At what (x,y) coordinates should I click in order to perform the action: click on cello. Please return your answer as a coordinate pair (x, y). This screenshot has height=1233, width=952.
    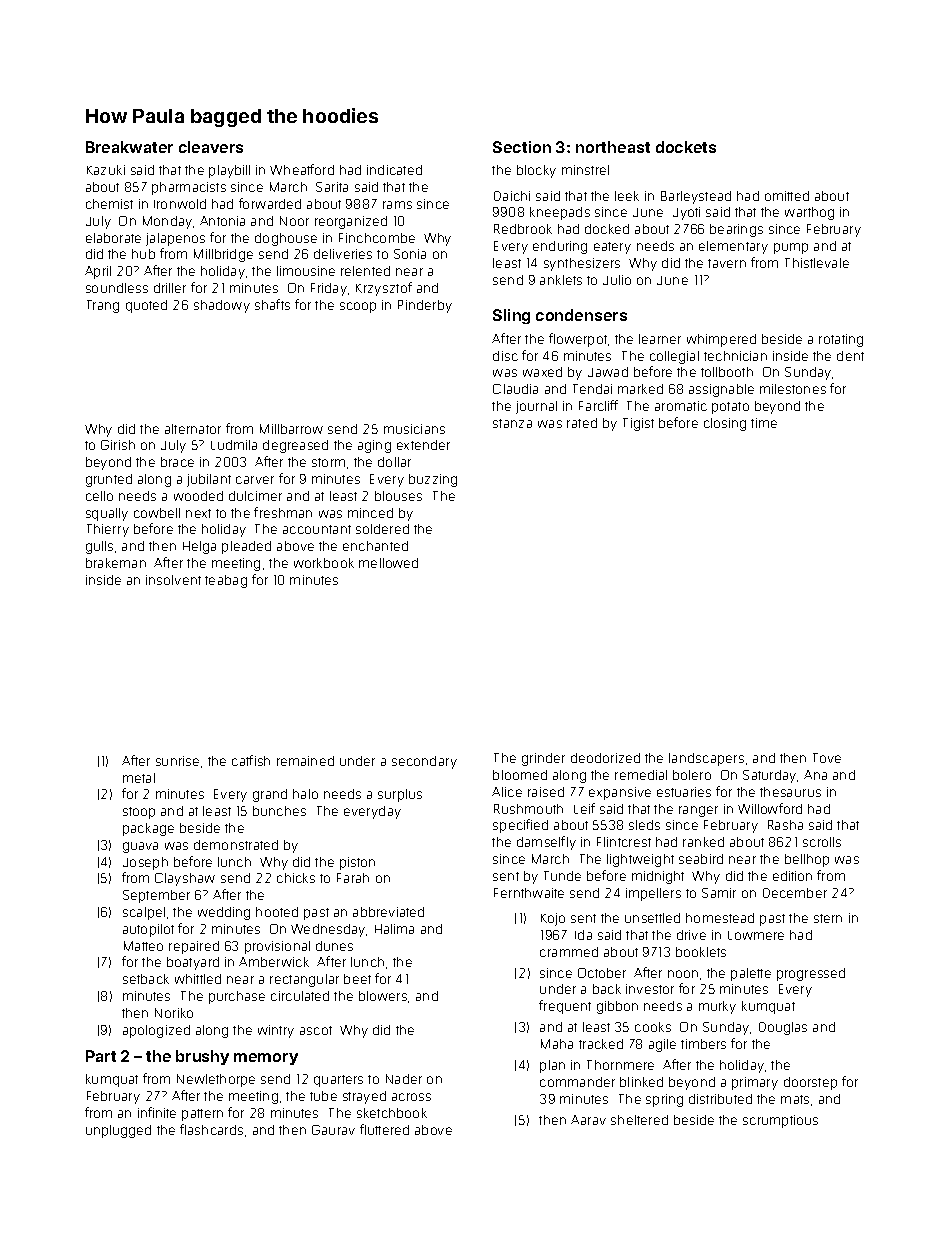
    Looking at the image, I should click on (99, 496).
